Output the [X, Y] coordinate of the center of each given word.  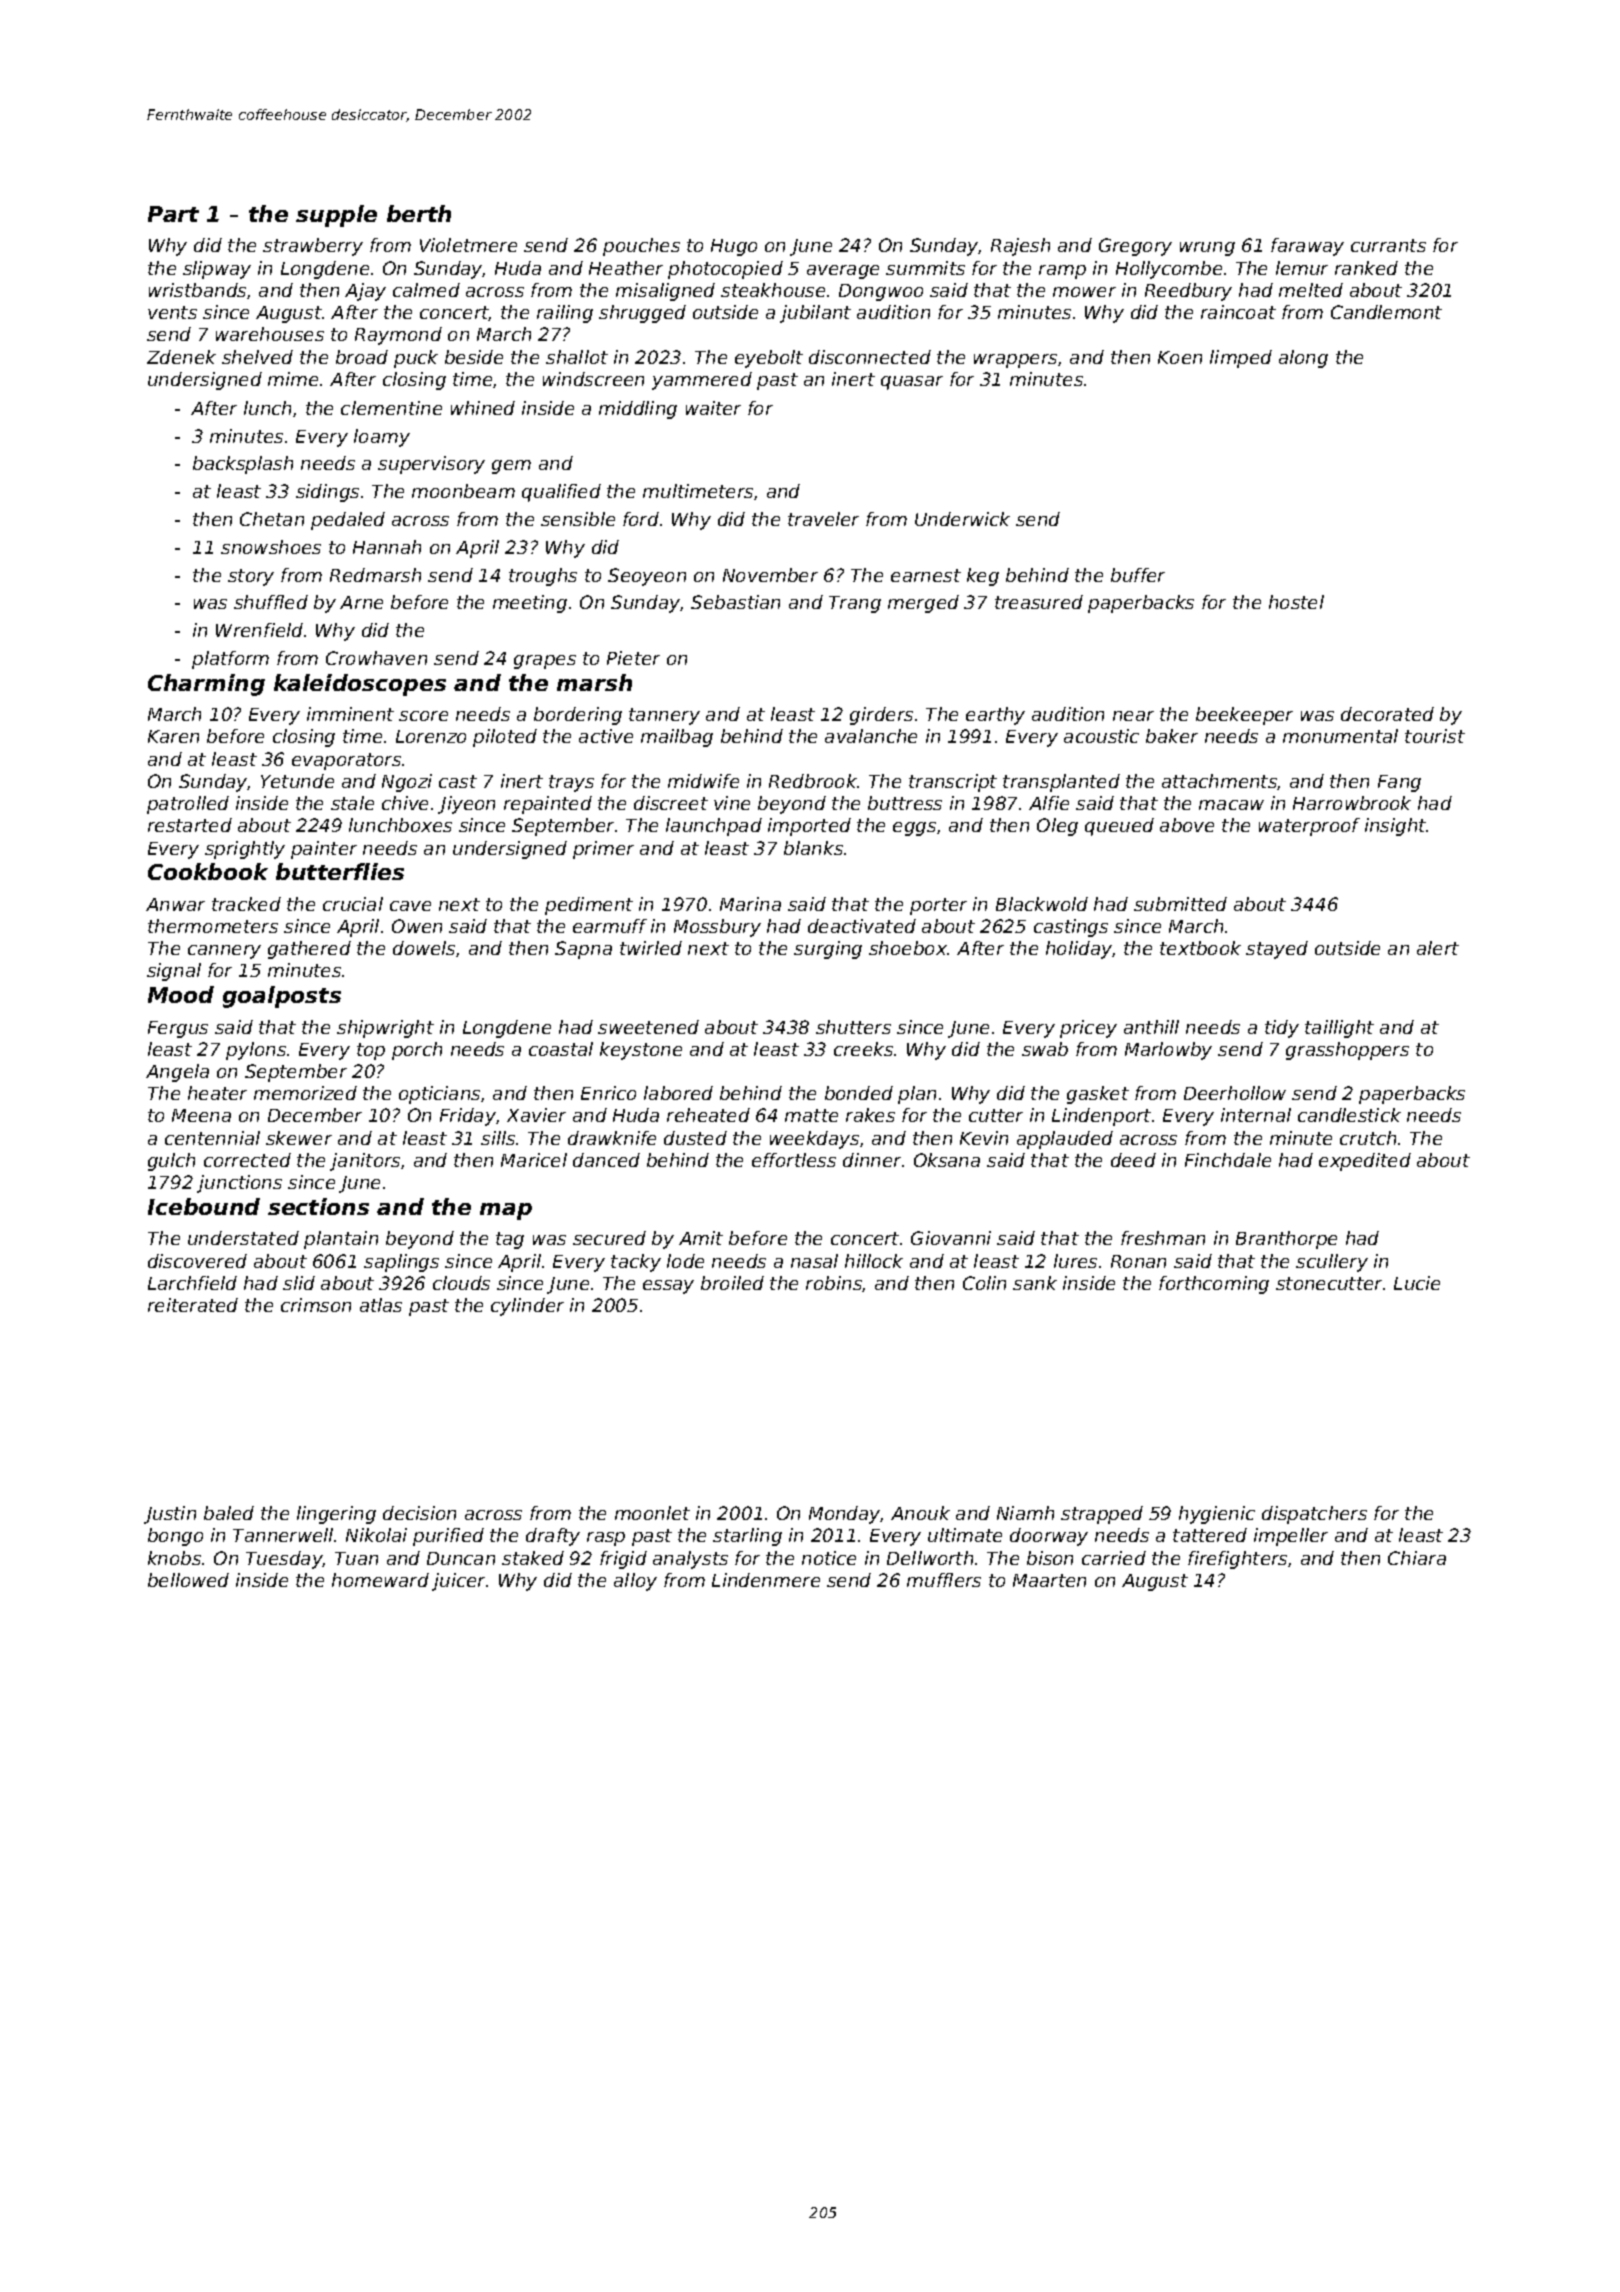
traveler [823, 519]
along [1303, 359]
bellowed [188, 1580]
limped [1241, 359]
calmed [426, 290]
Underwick [962, 519]
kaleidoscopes [360, 685]
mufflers [944, 1580]
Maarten [1049, 1580]
